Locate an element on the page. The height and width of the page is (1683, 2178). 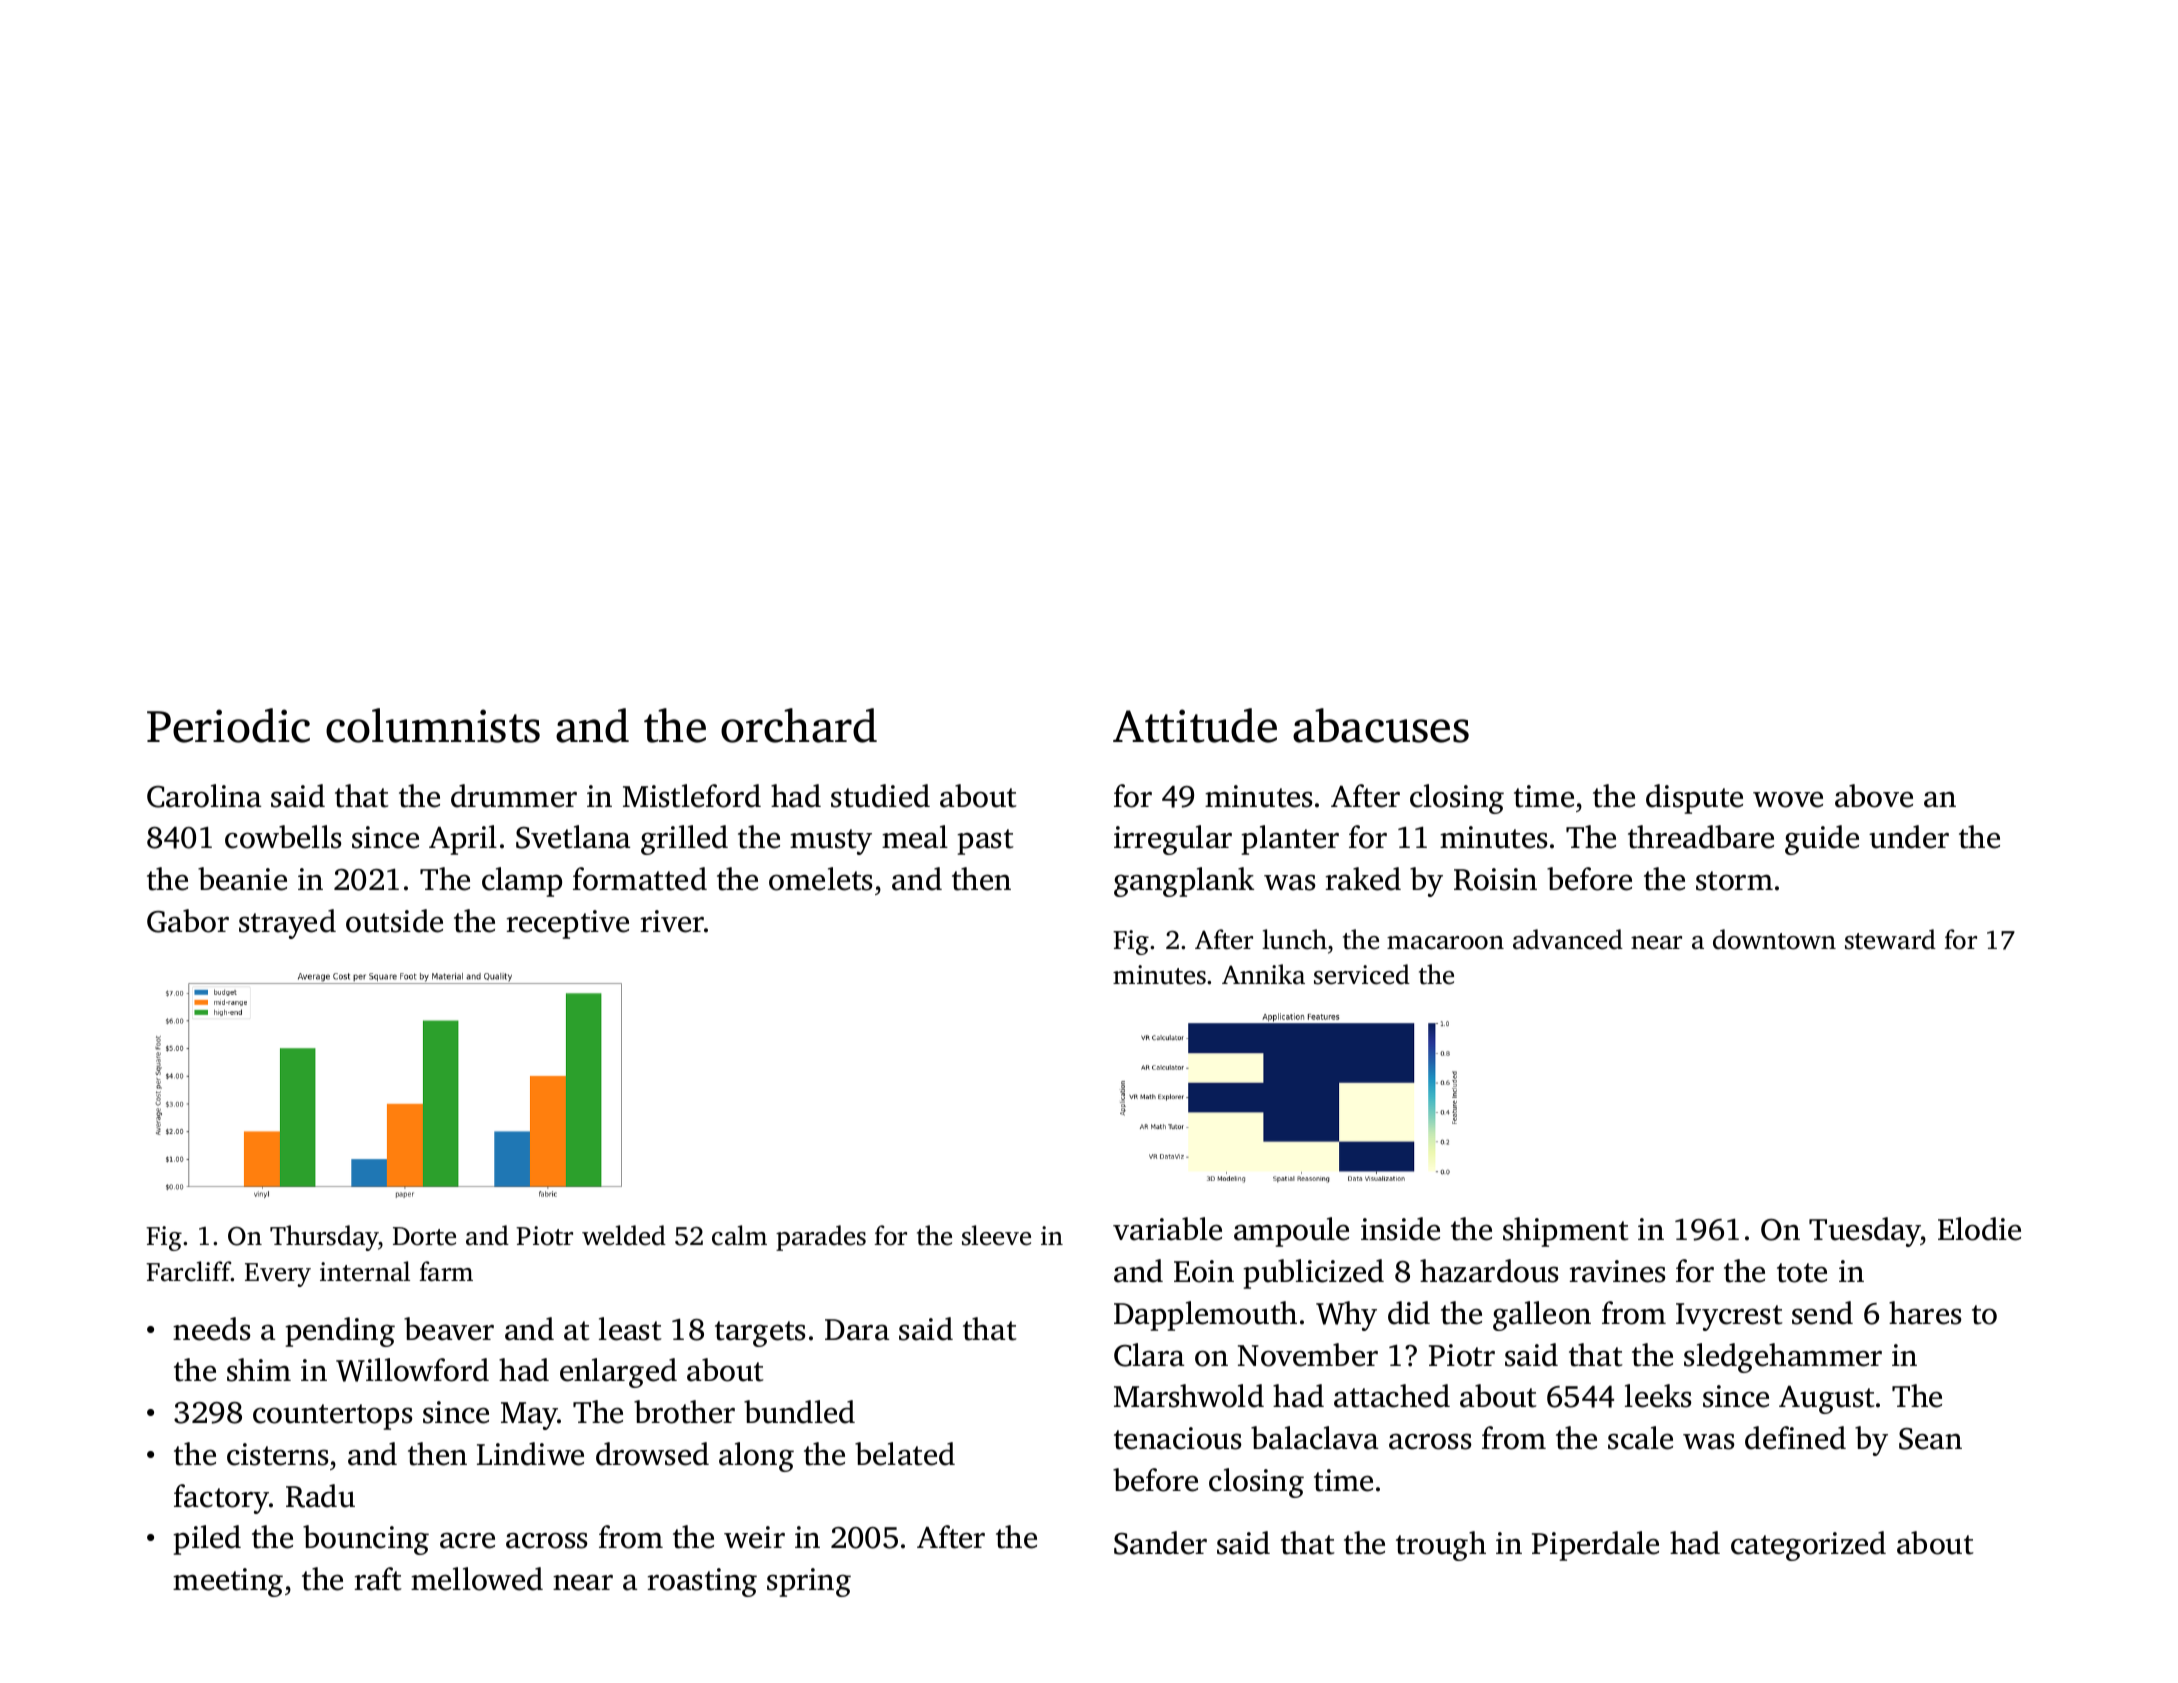
above is located at coordinates (1874, 796).
